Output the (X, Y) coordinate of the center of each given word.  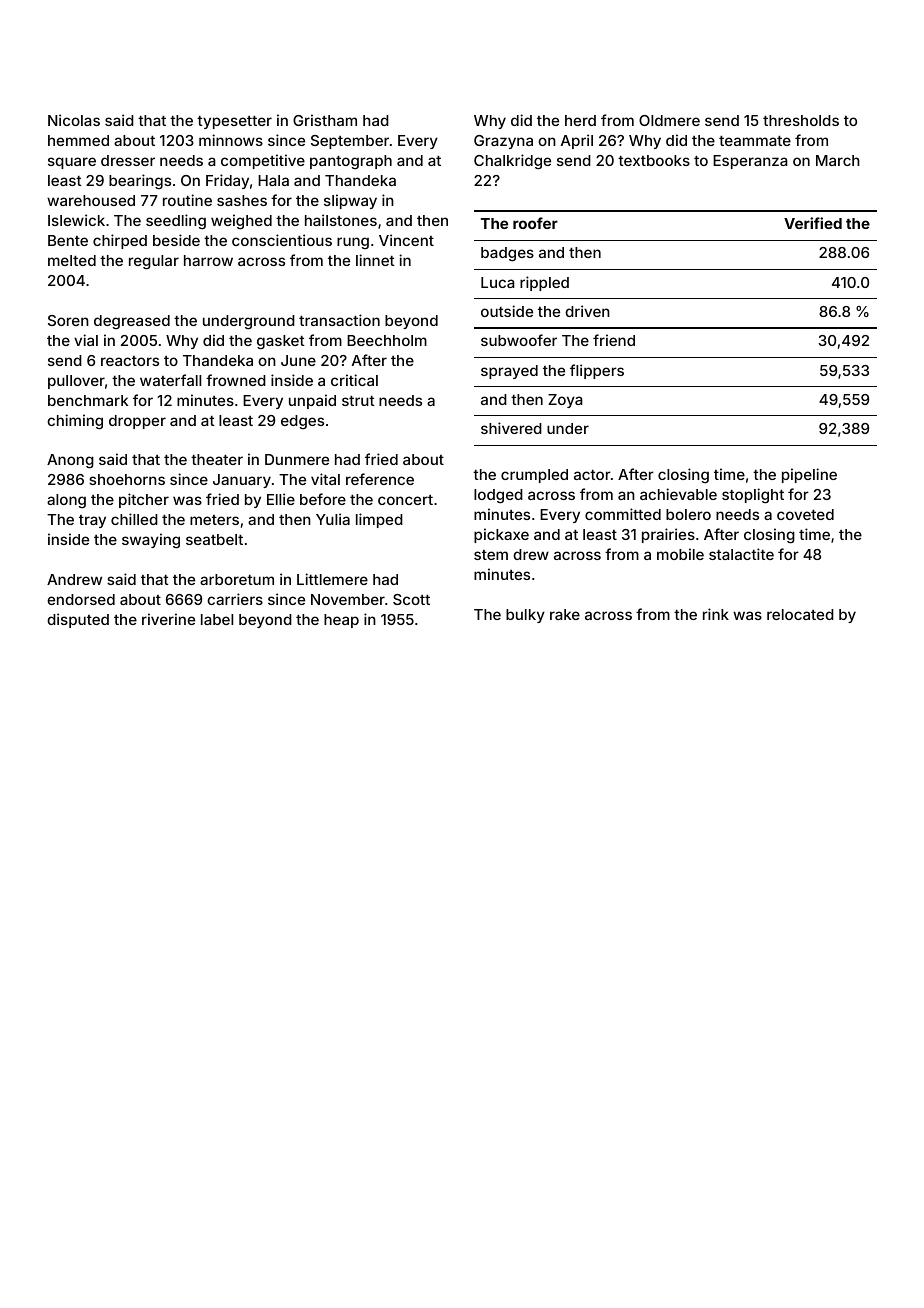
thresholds (801, 120)
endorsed (81, 599)
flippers (597, 371)
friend (614, 340)
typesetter (234, 122)
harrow (208, 260)
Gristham (325, 120)
